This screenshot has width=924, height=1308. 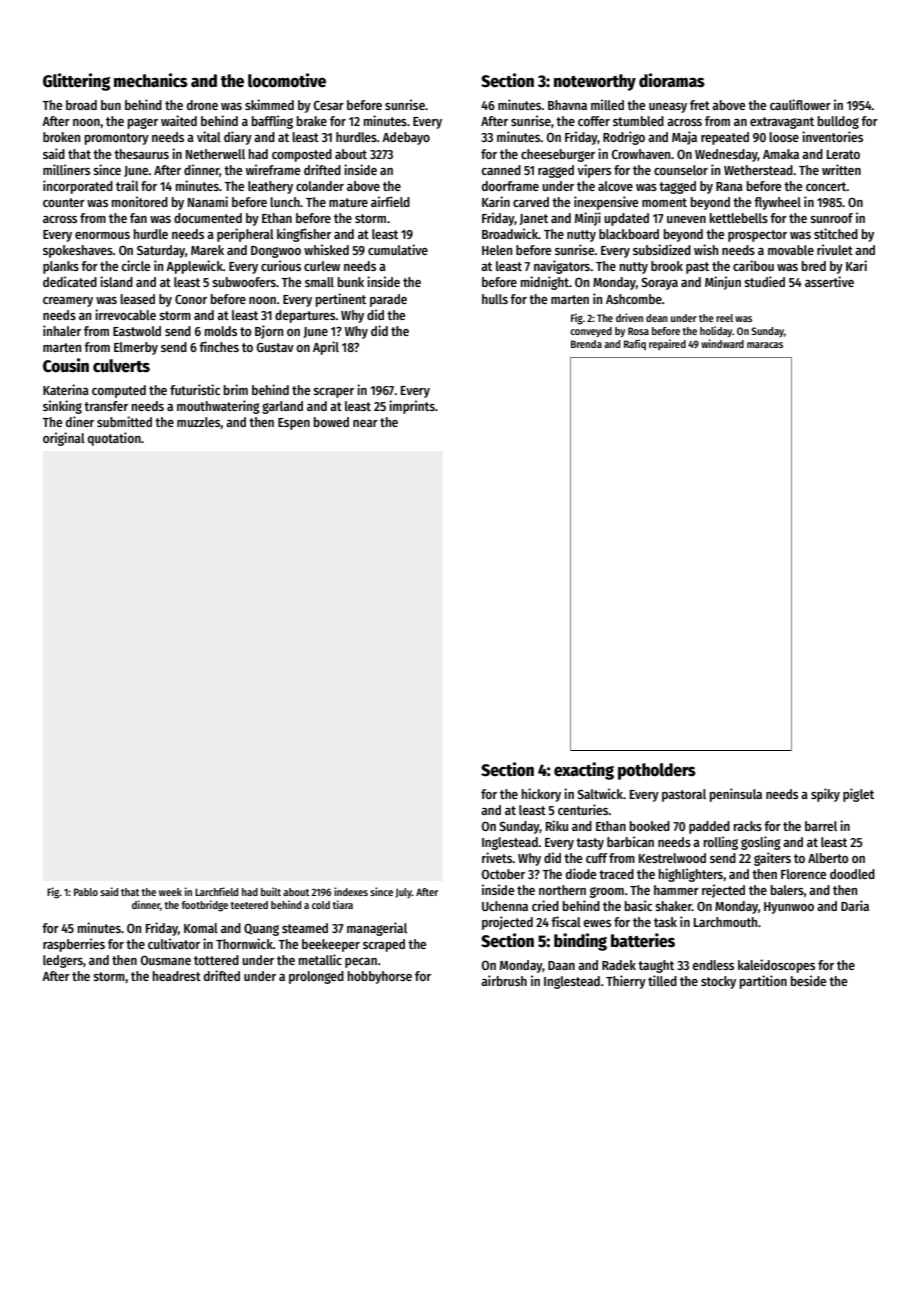 I want to click on maracas, so click(x=765, y=345).
